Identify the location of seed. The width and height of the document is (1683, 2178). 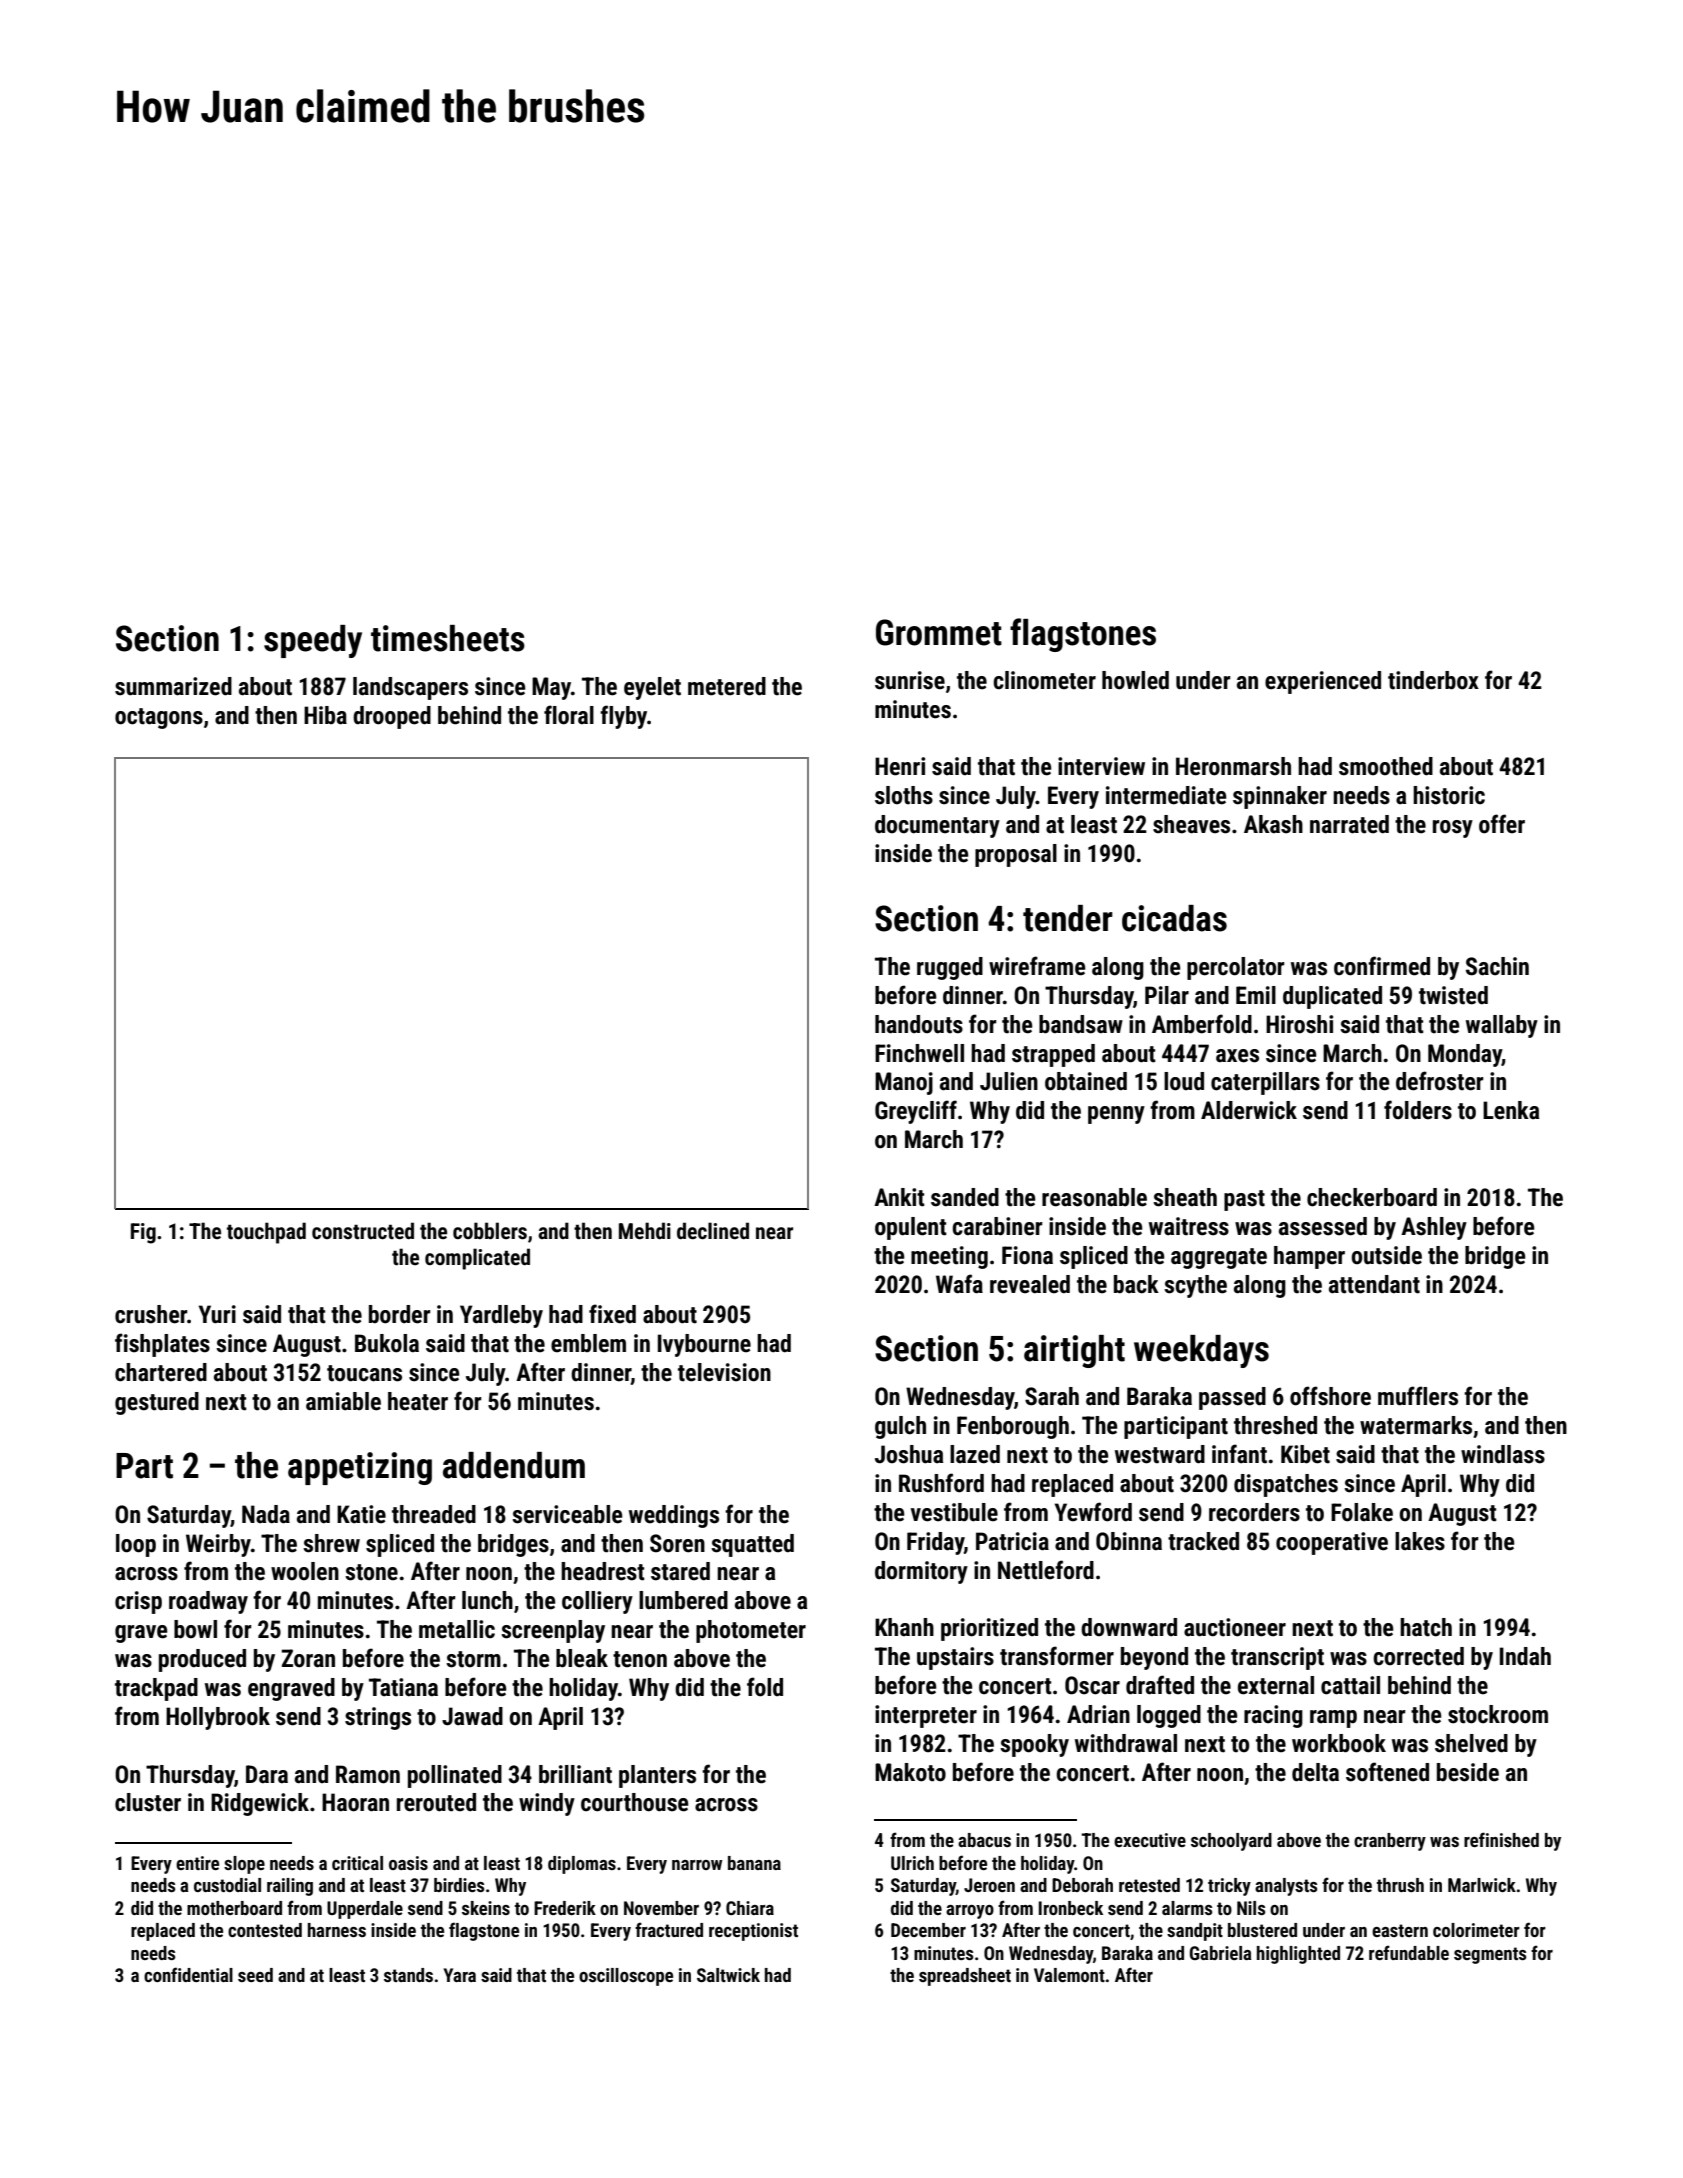
(255, 1975).
